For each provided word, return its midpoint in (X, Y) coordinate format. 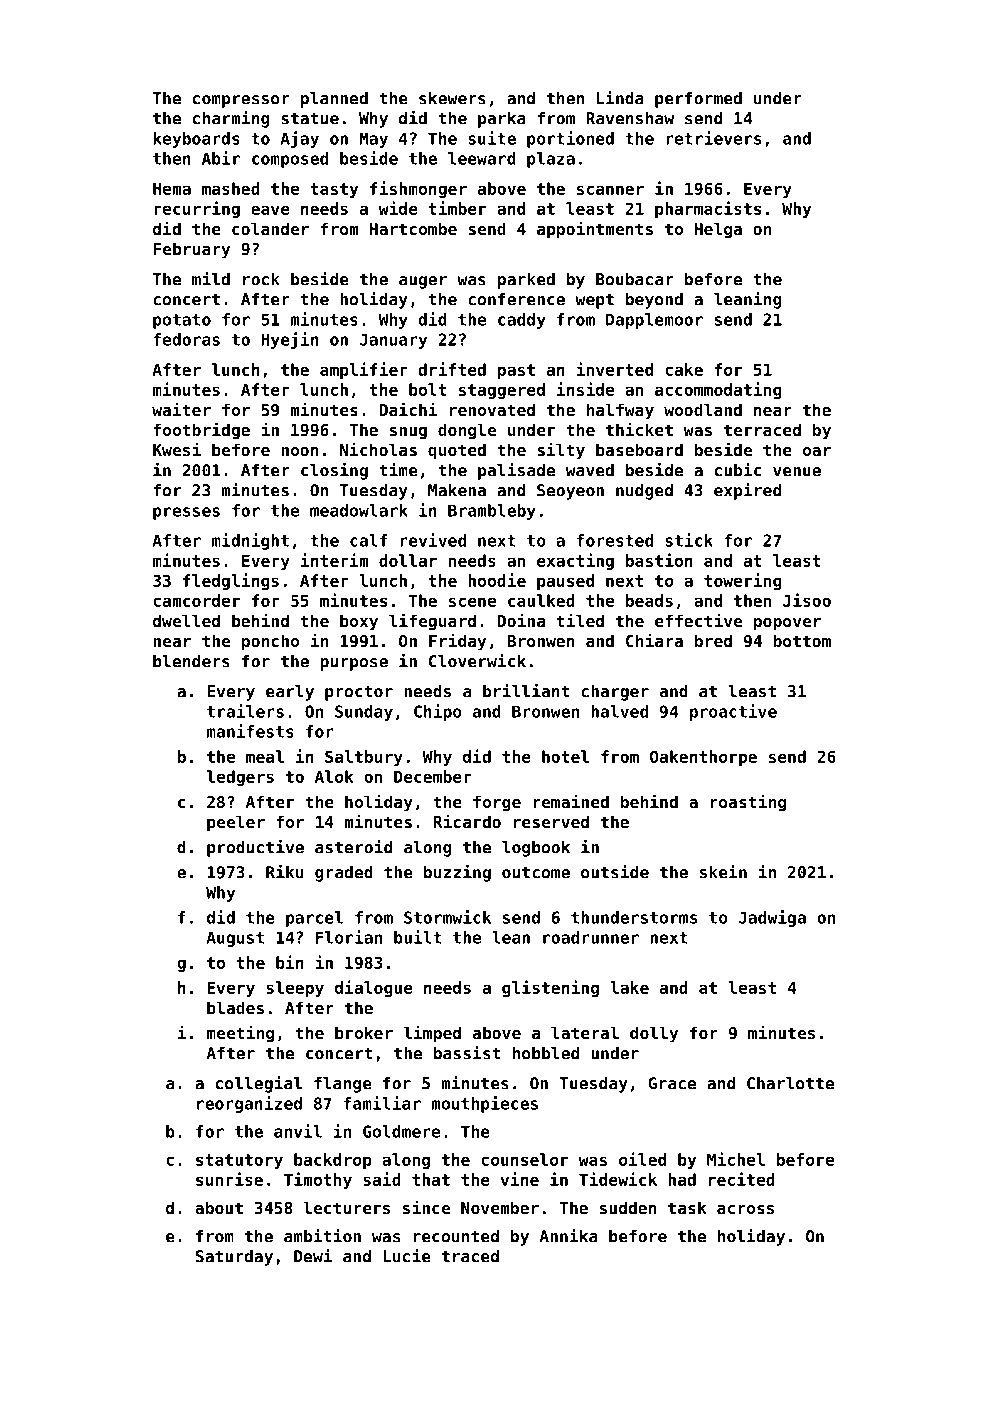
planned (334, 100)
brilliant (526, 691)
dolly (654, 1034)
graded (344, 874)
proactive (733, 712)
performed (698, 100)
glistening (550, 988)
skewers (452, 98)
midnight (250, 541)
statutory (239, 1161)
